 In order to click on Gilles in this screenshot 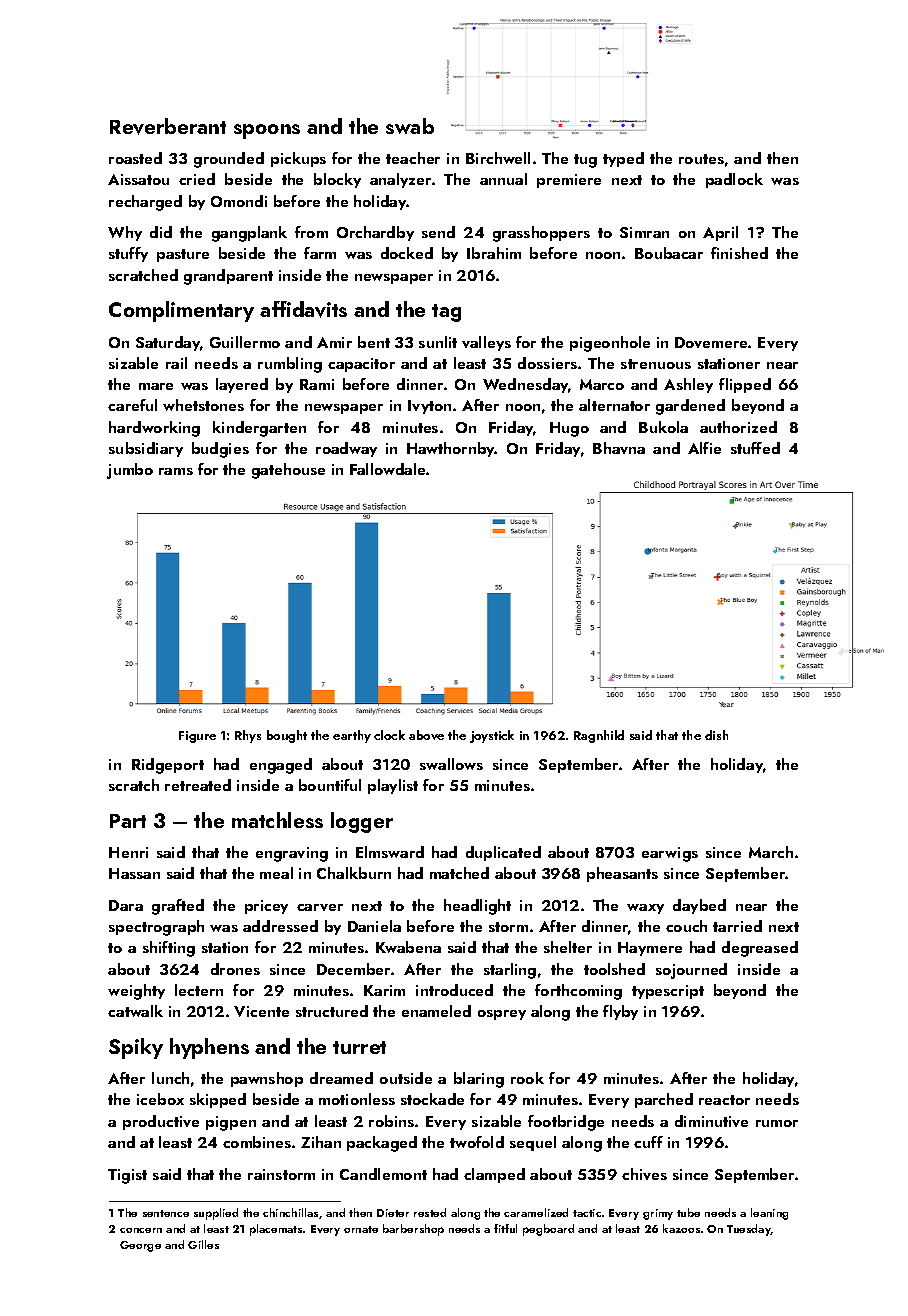, I will do `click(203, 1244)`.
